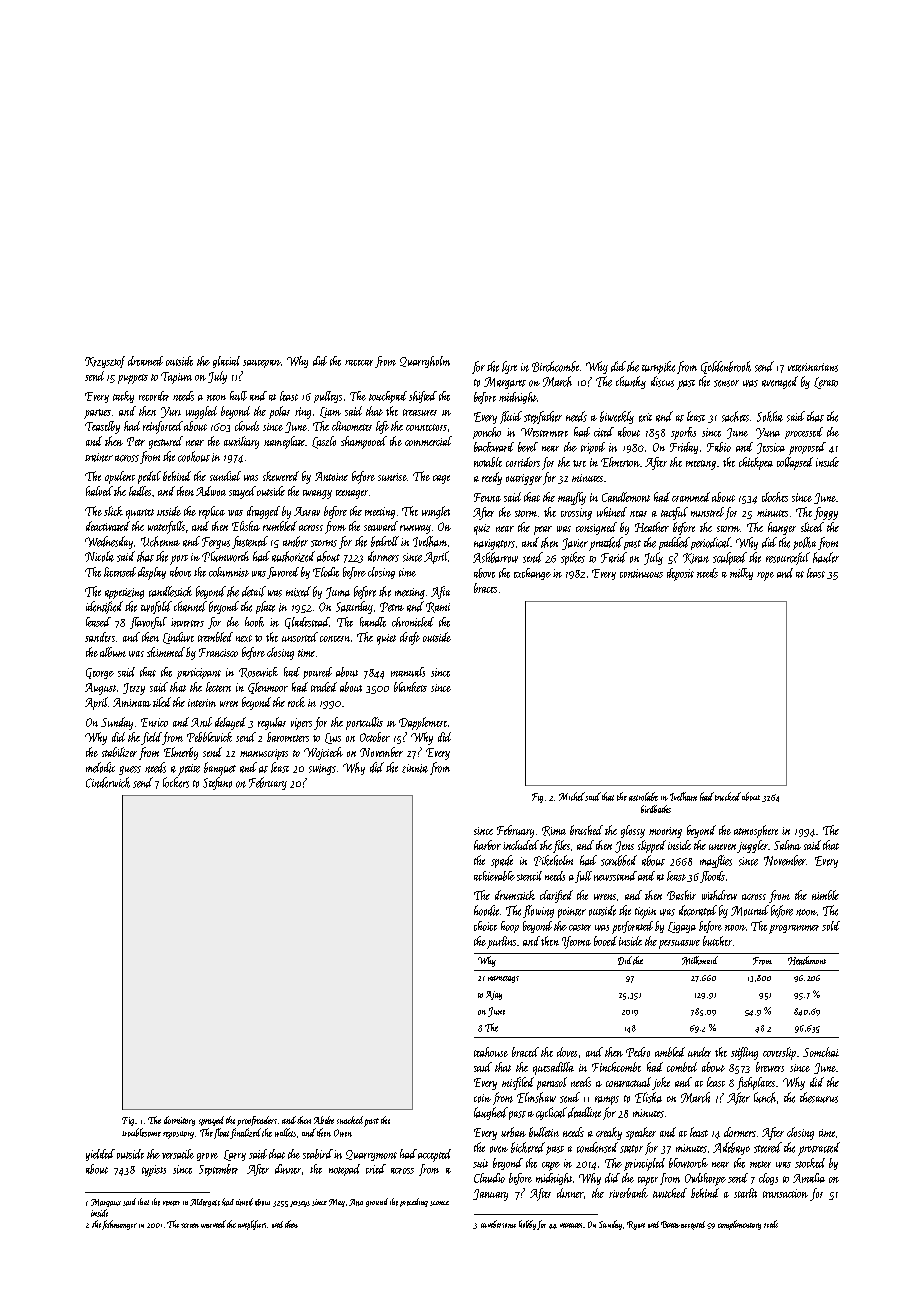  What do you see at coordinates (324, 687) in the document?
I see `traded` at bounding box center [324, 687].
